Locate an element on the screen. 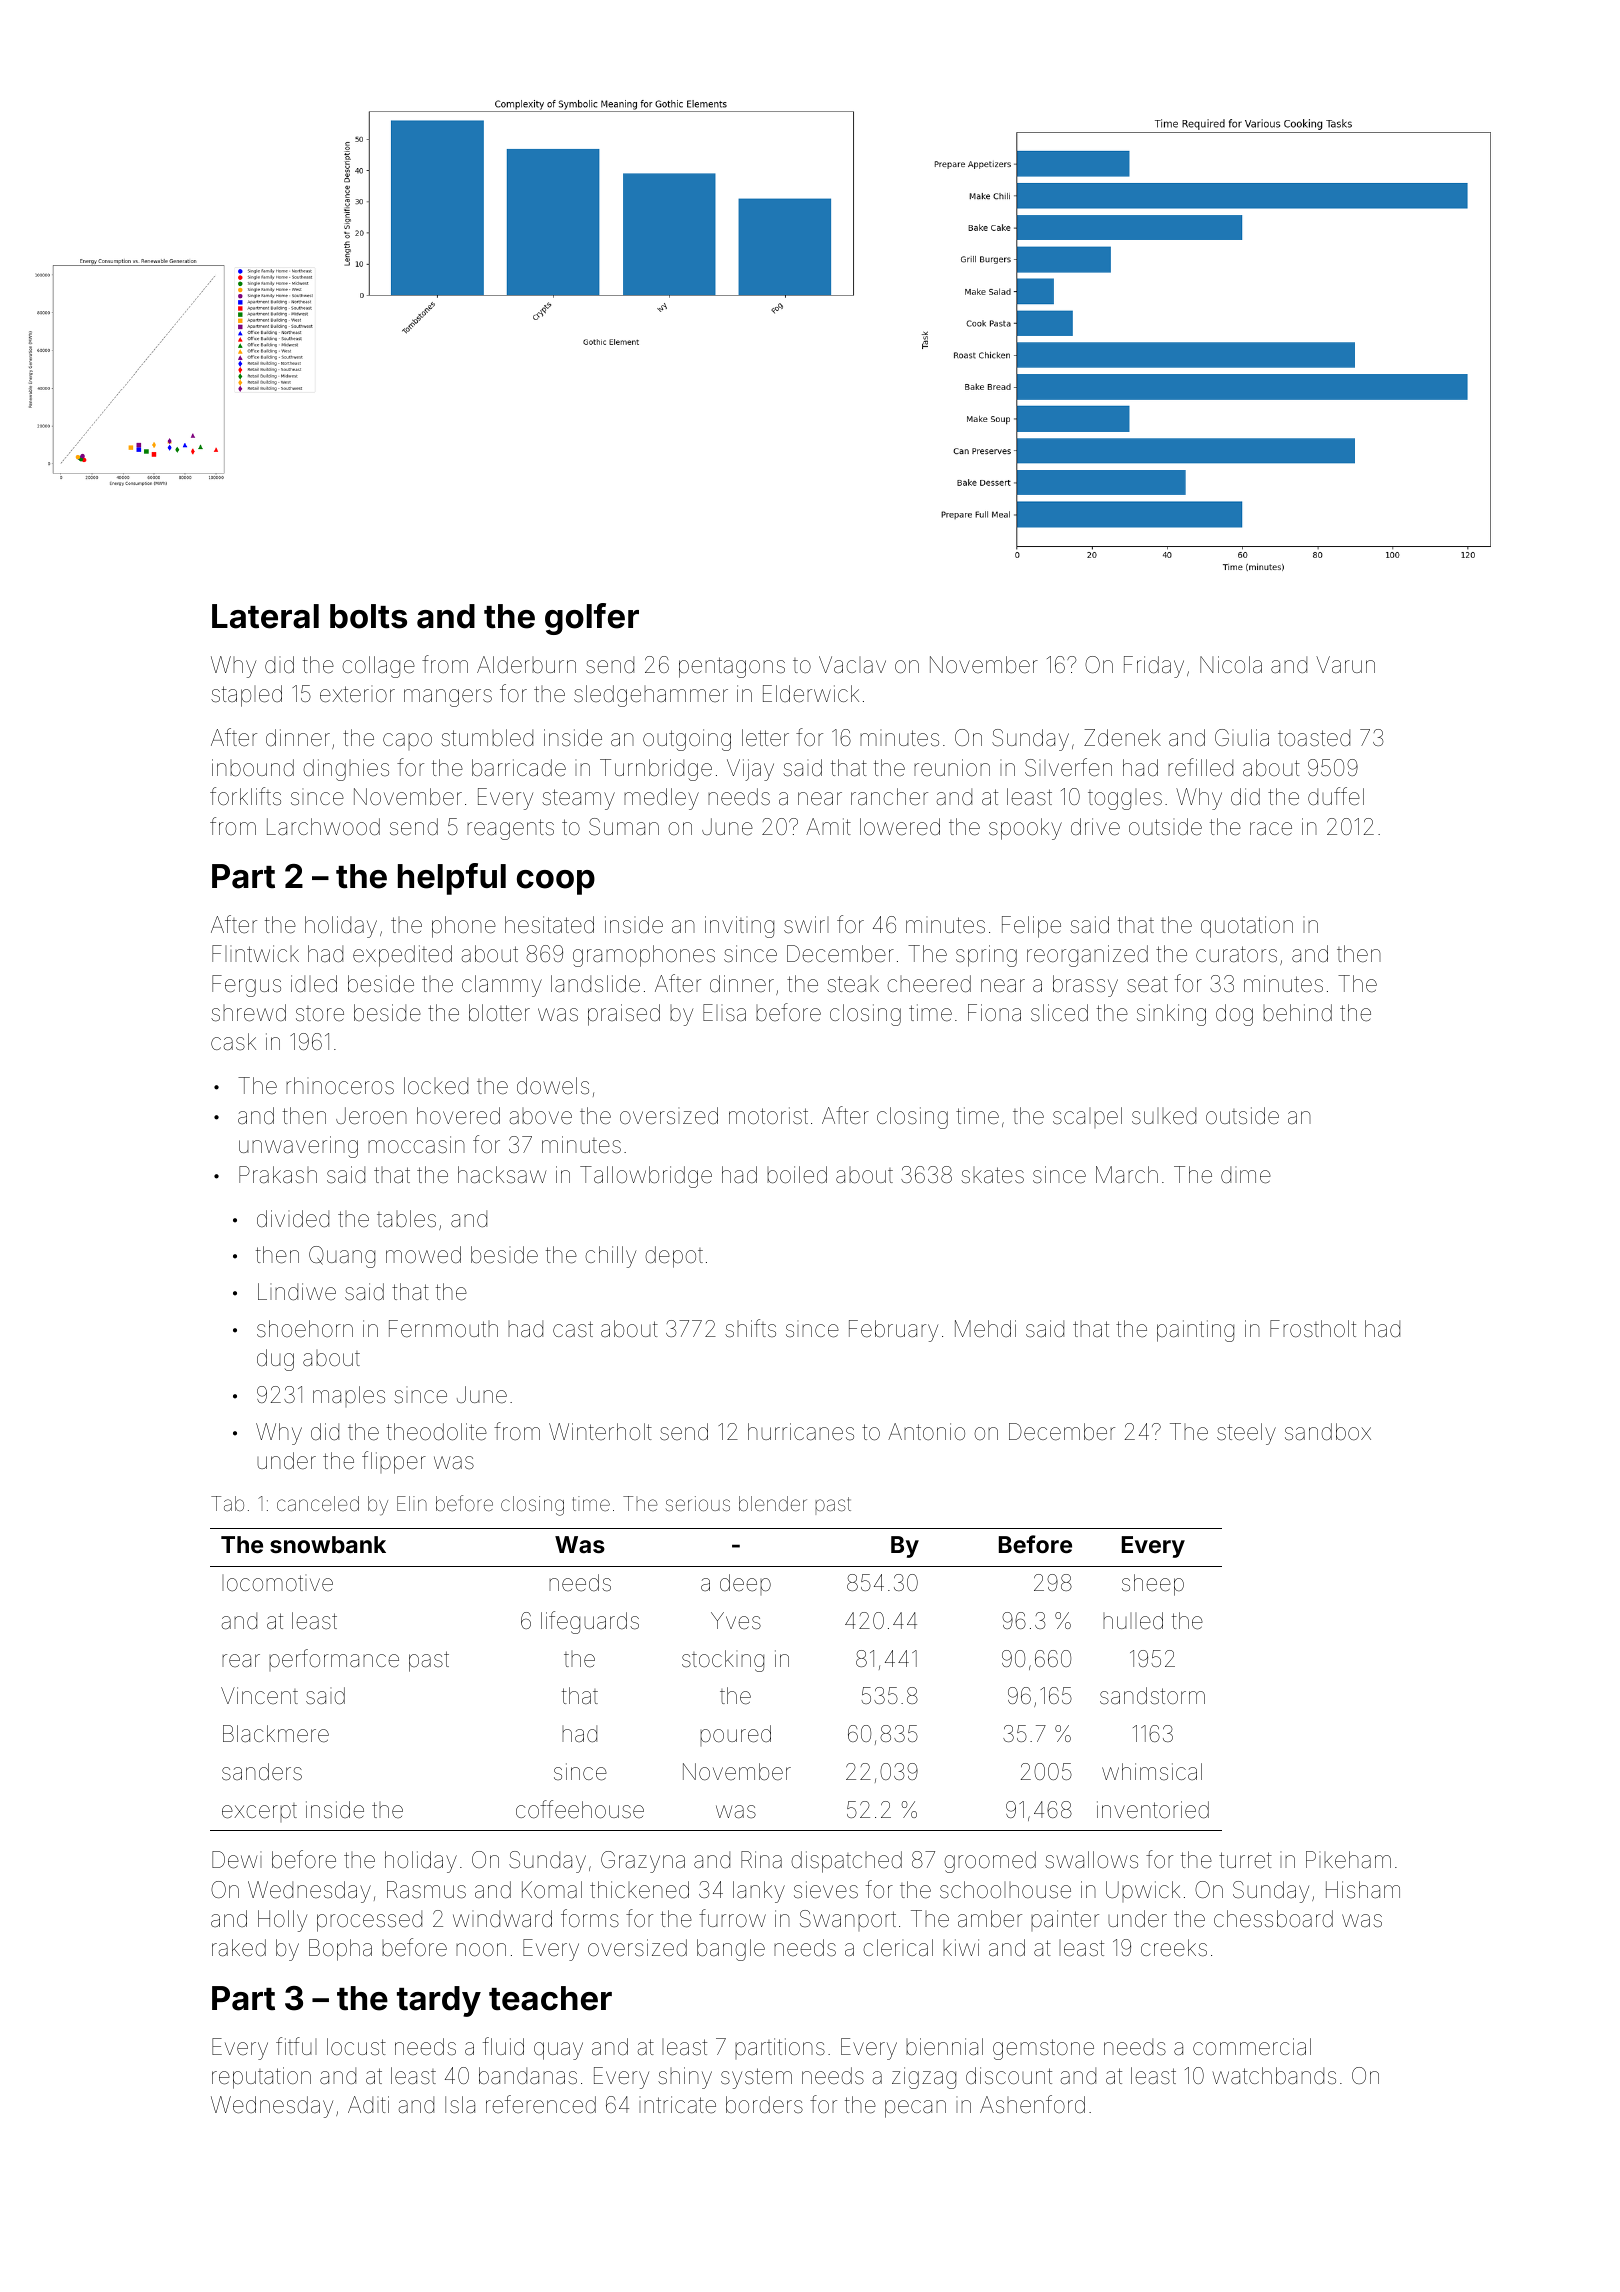 The width and height of the screenshot is (1620, 2292). sanders is located at coordinates (262, 1772).
